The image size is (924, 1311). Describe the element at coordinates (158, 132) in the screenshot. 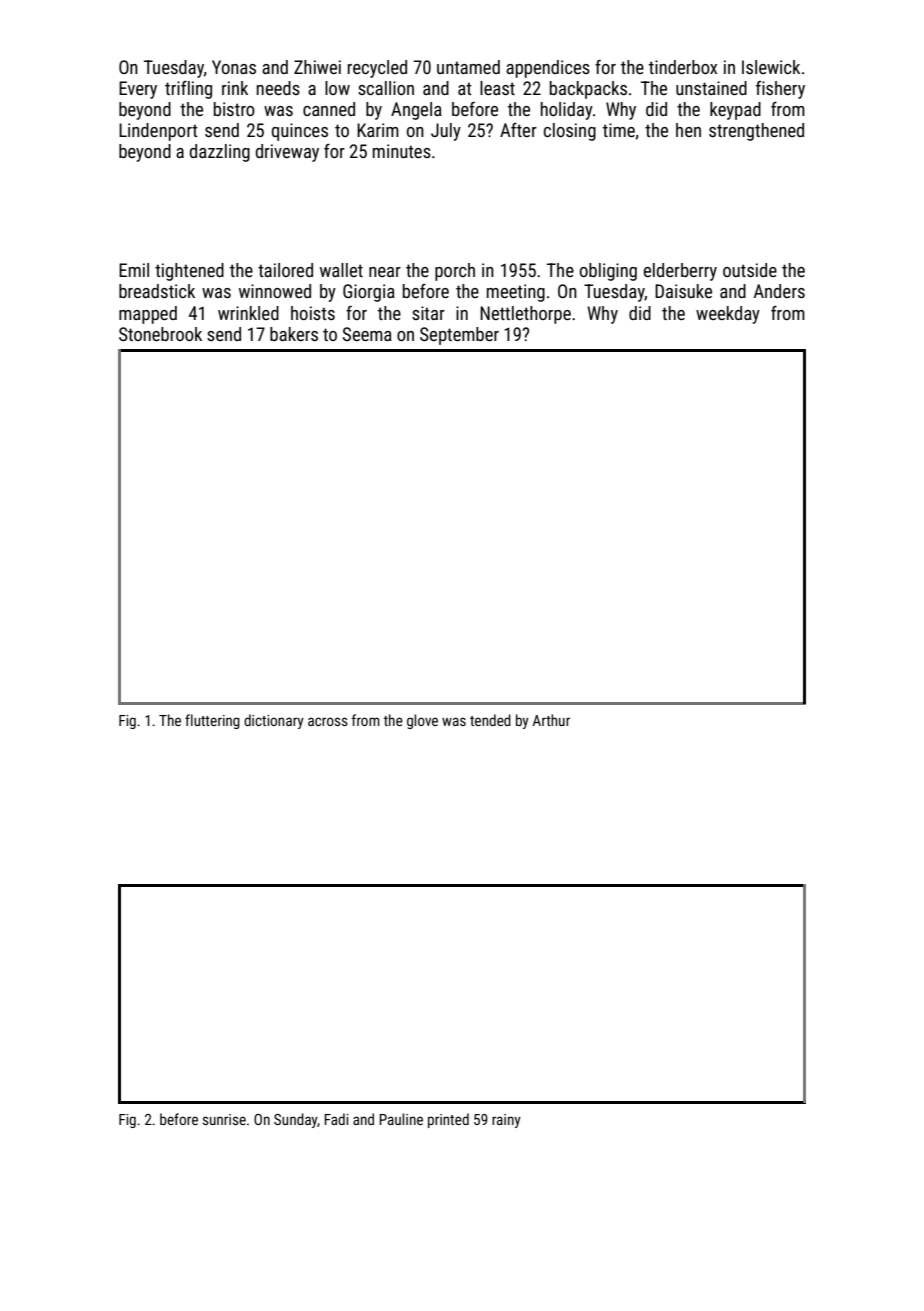

I see `Lindenport` at that location.
